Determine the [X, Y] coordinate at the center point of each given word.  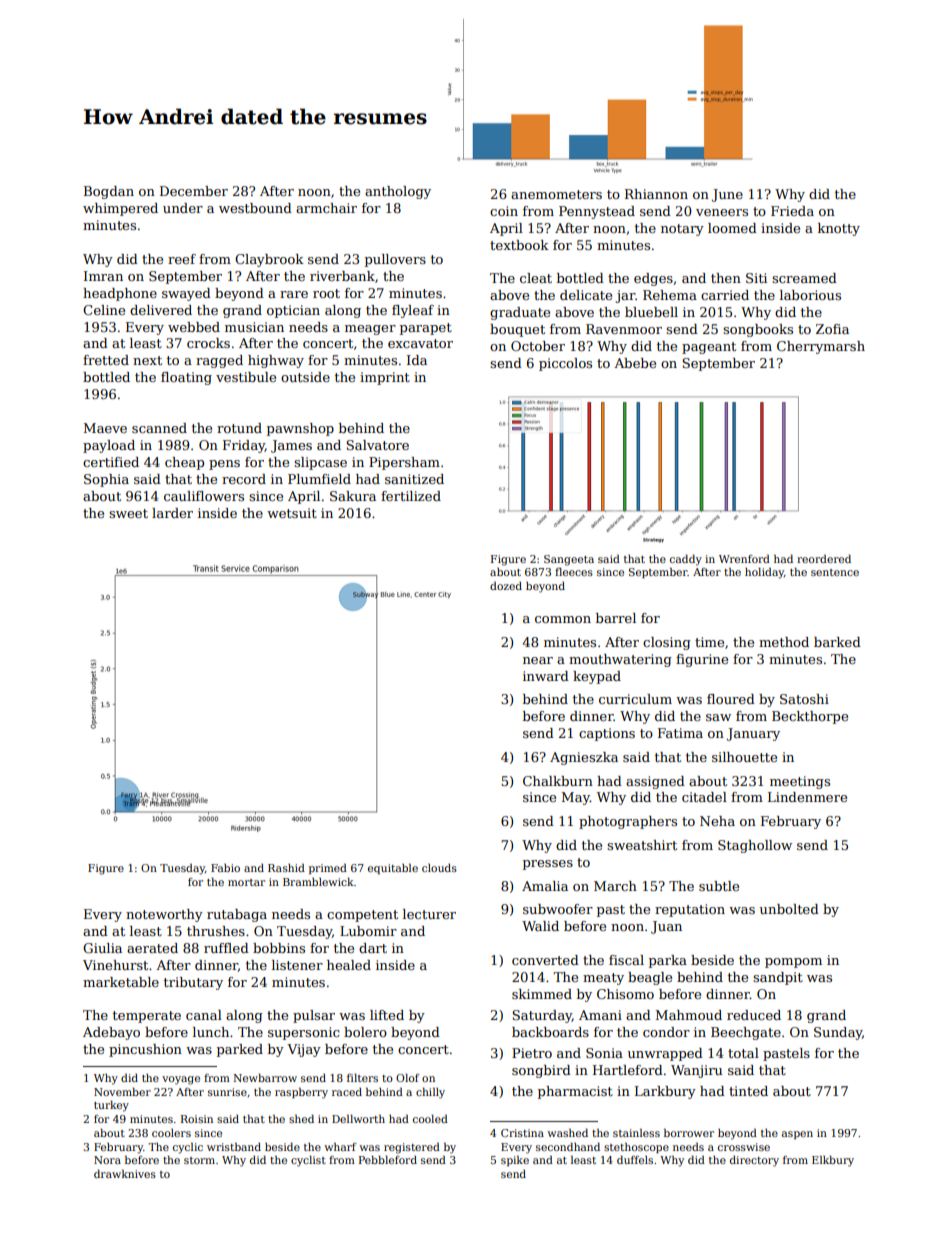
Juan [666, 927]
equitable [393, 869]
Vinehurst [115, 965]
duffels [635, 1160]
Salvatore [377, 445]
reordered [824, 559]
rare [294, 294]
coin [504, 211]
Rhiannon [656, 194]
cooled [430, 1119]
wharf [340, 1147]
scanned [159, 428]
